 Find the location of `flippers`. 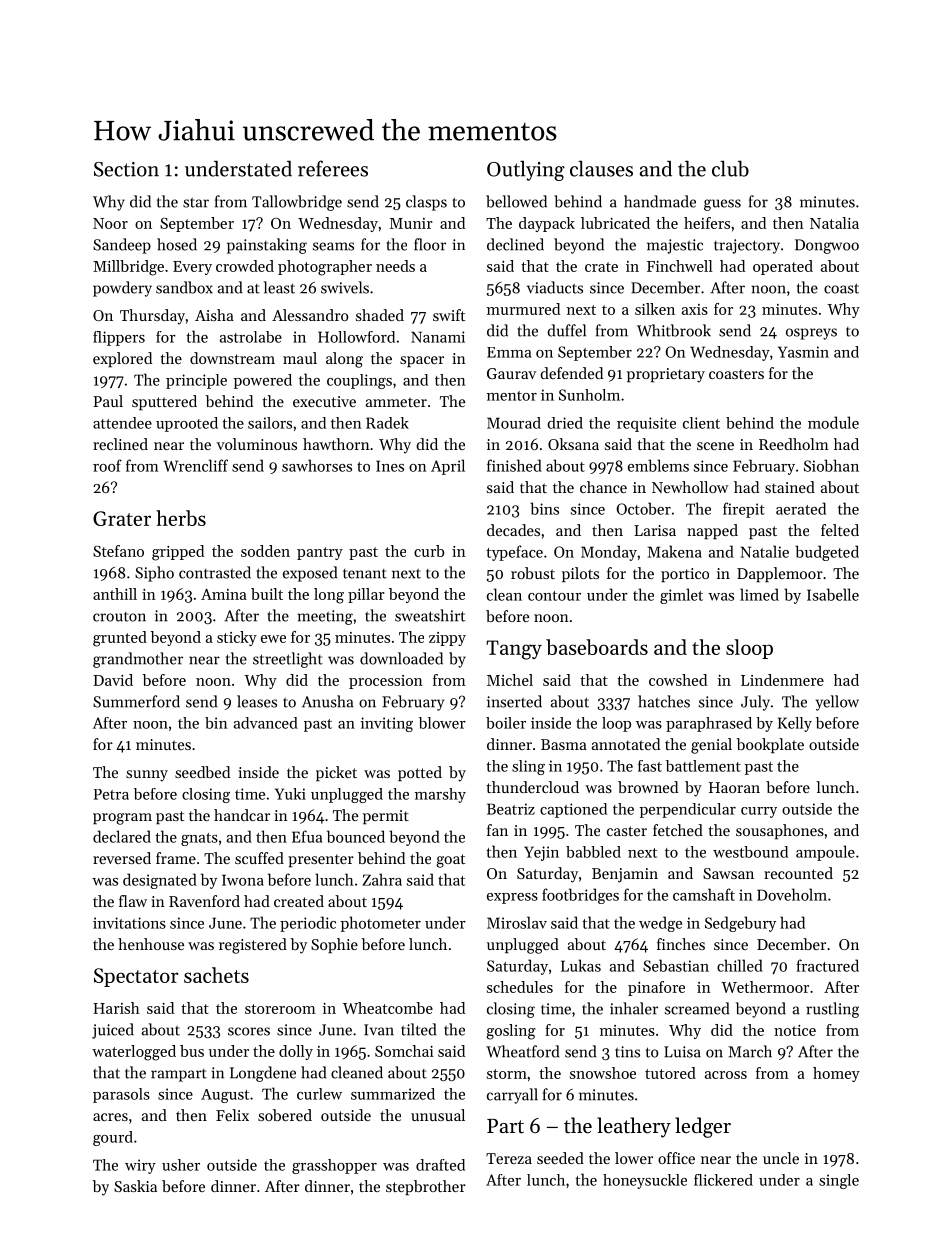

flippers is located at coordinates (119, 338).
